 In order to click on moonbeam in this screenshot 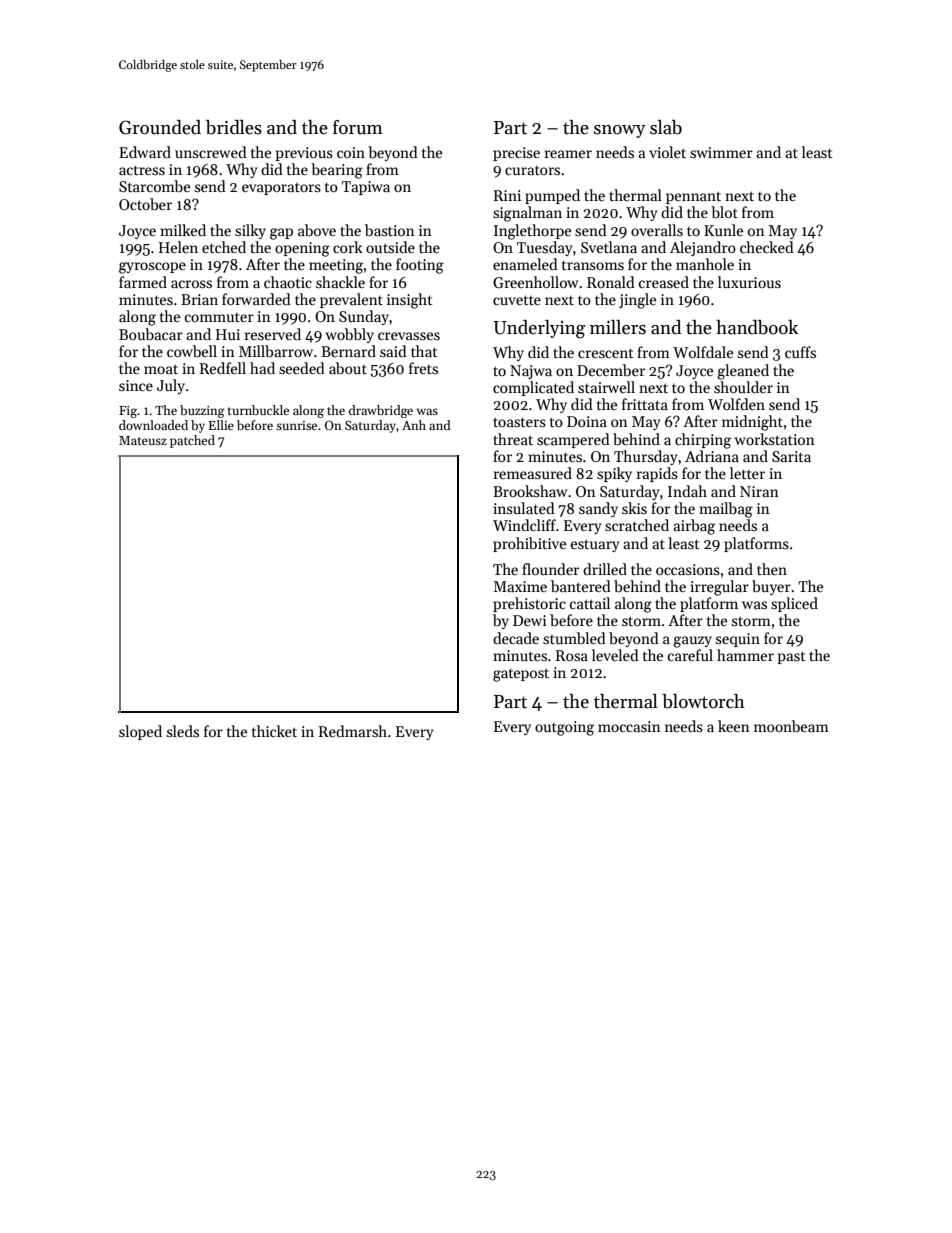, I will do `click(791, 726)`.
